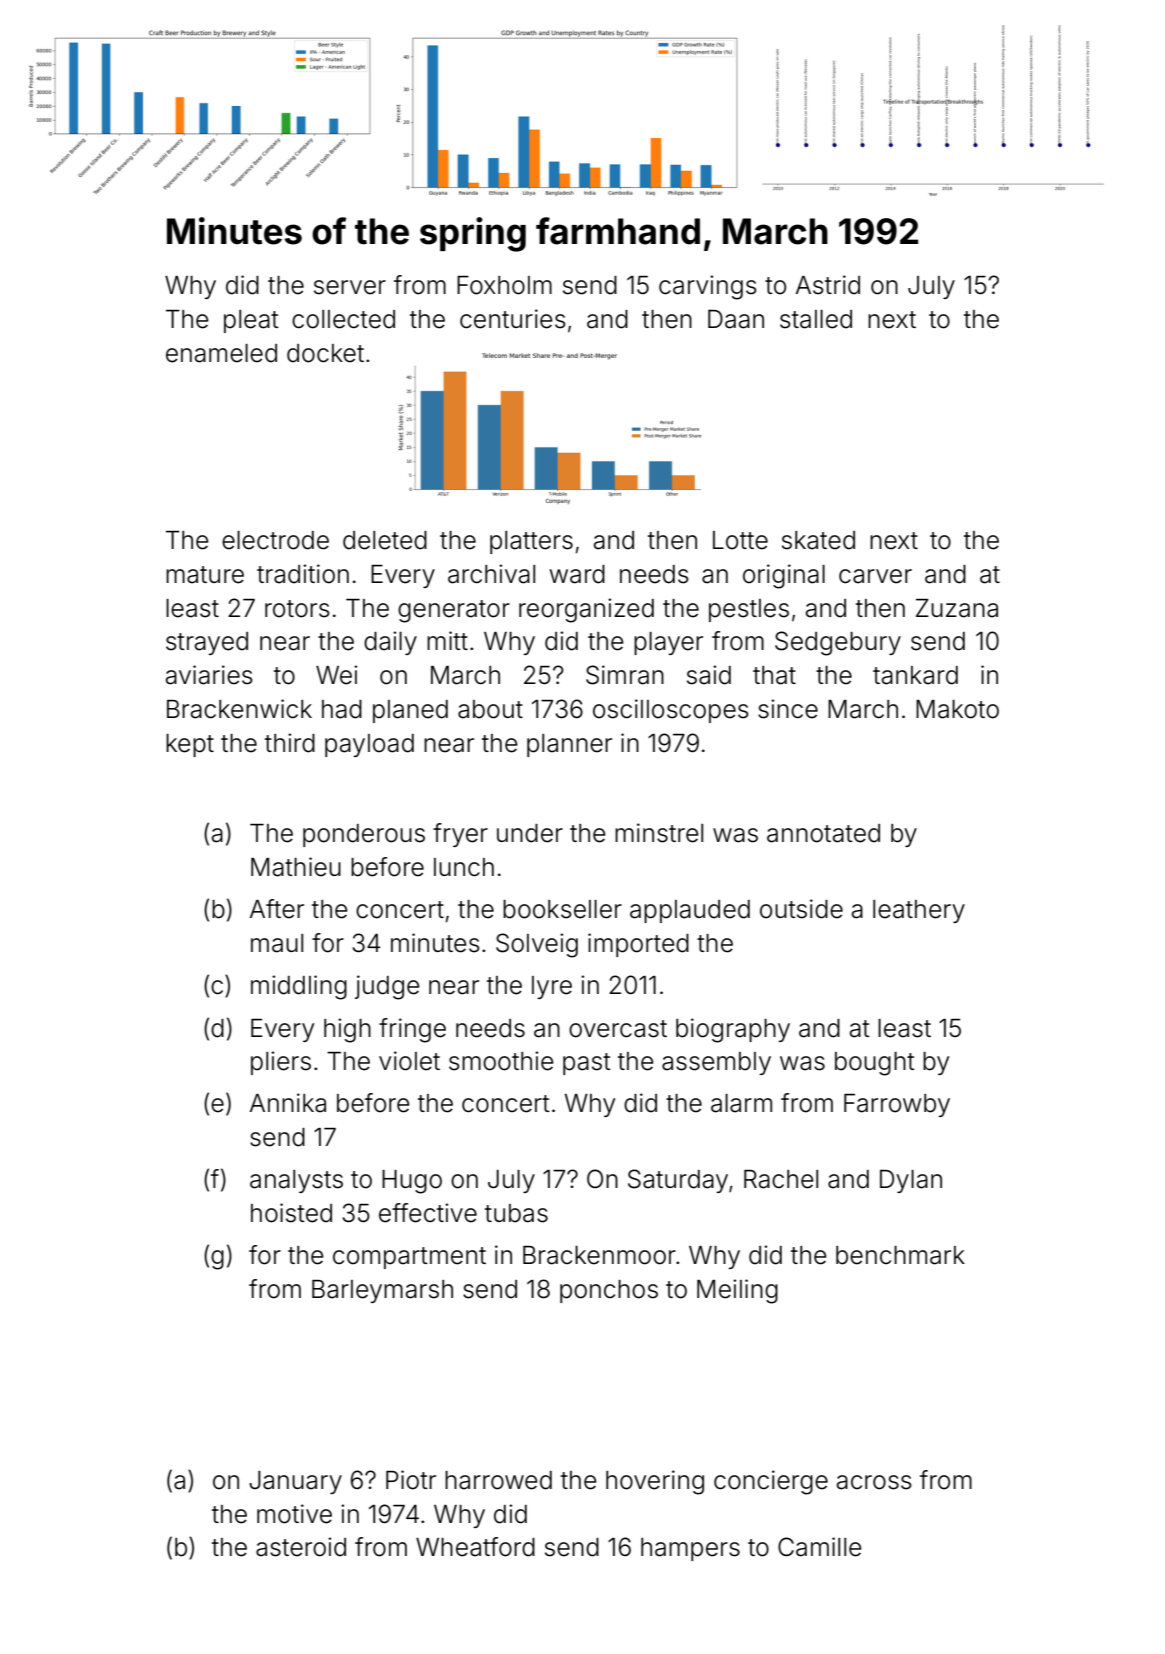 The width and height of the screenshot is (1165, 1654). What do you see at coordinates (350, 287) in the screenshot?
I see `server` at bounding box center [350, 287].
